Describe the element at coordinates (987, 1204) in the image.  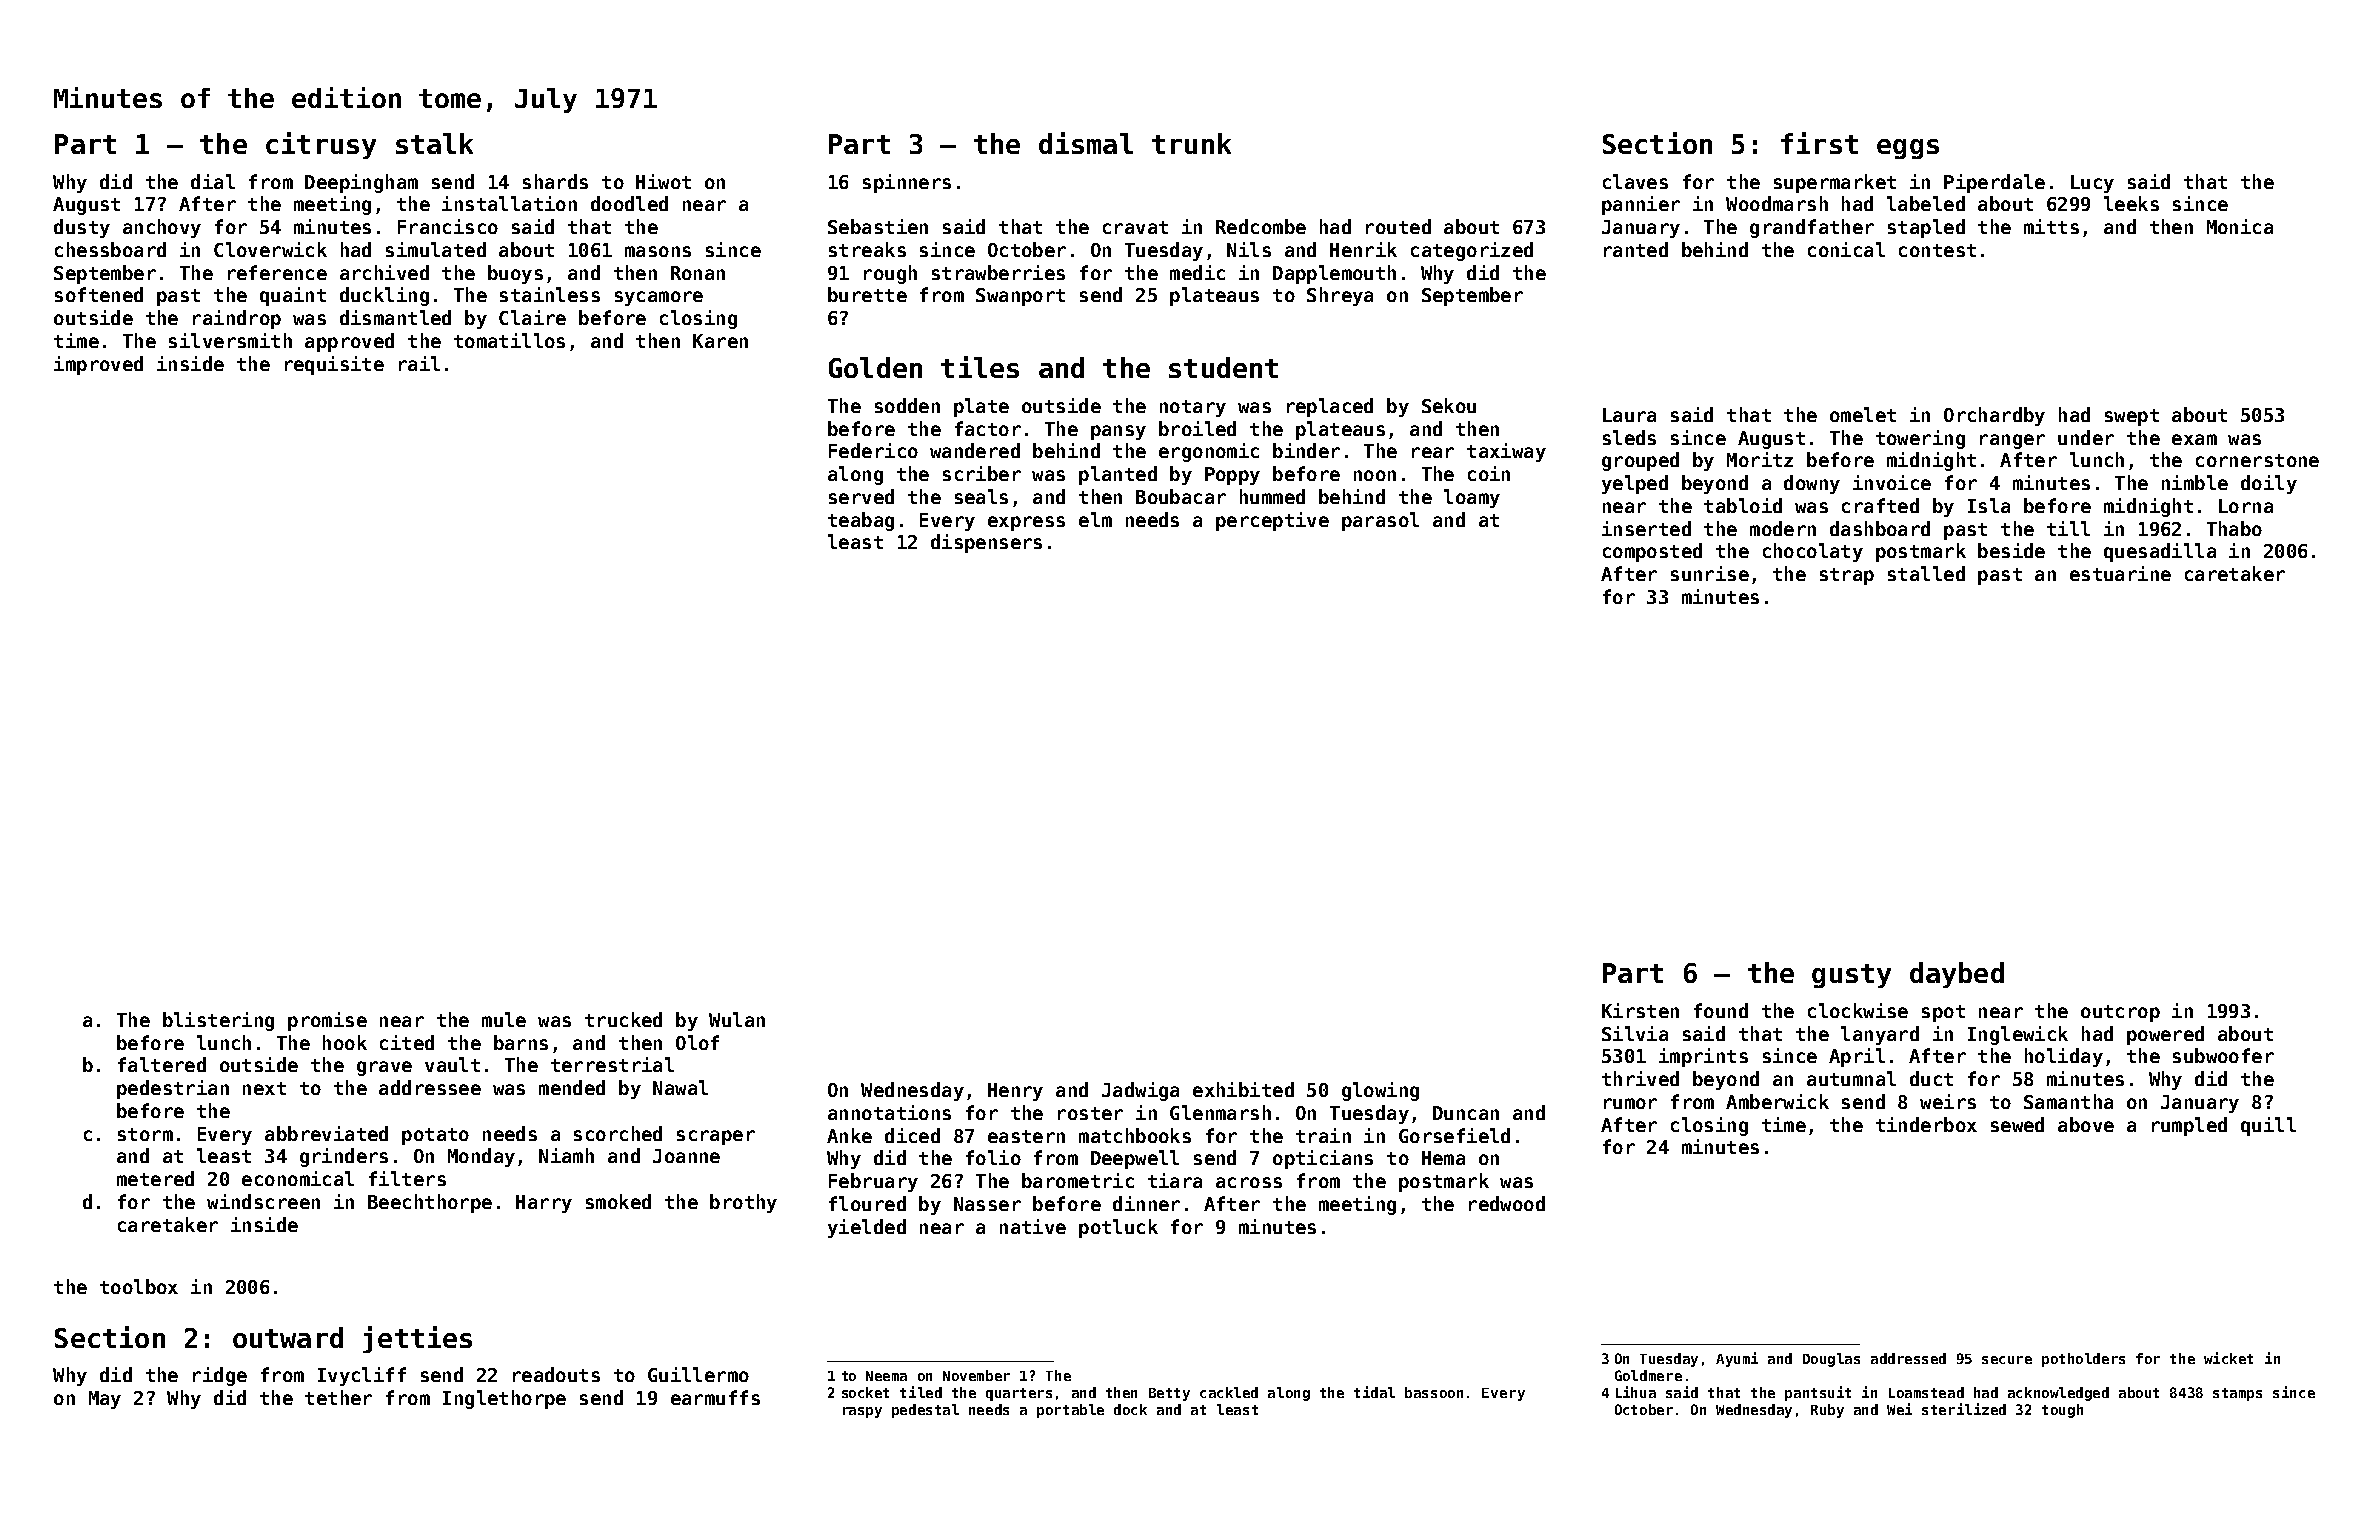
I see `Nasser` at that location.
